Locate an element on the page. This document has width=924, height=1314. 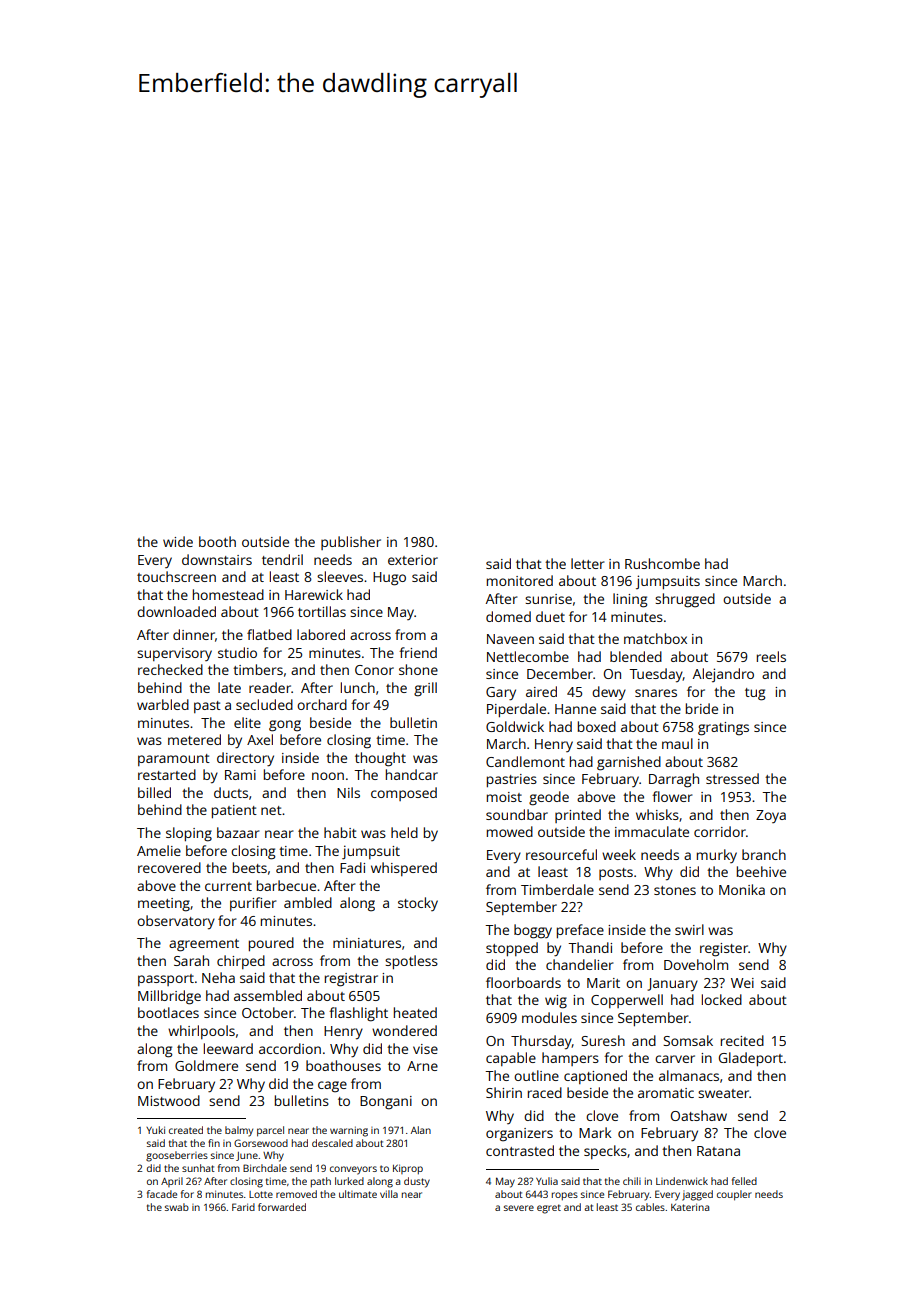
posts is located at coordinates (616, 874).
